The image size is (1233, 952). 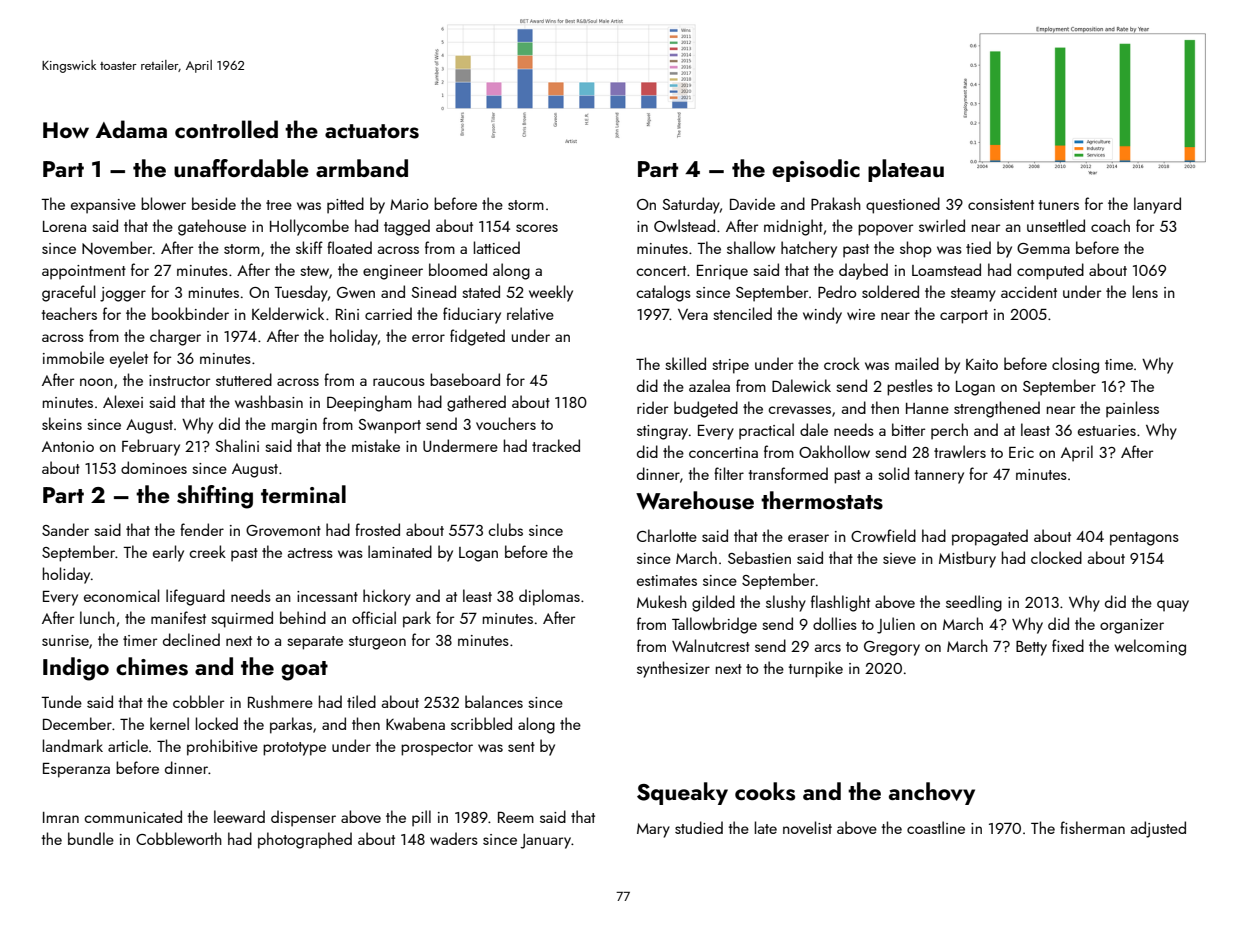 I want to click on trawlers, so click(x=960, y=451).
